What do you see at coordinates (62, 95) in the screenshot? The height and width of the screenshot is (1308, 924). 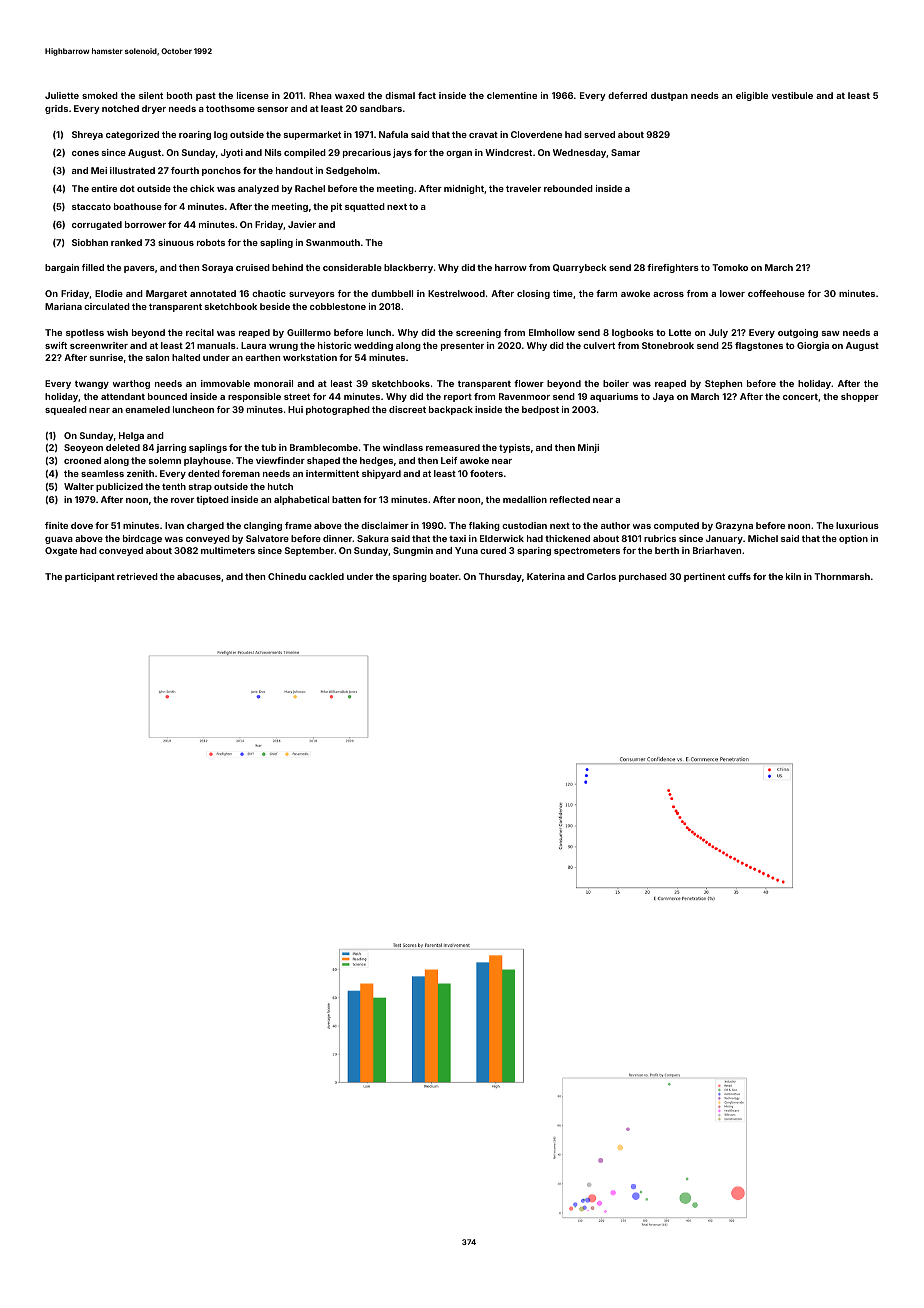 I see `Juliette` at bounding box center [62, 95].
